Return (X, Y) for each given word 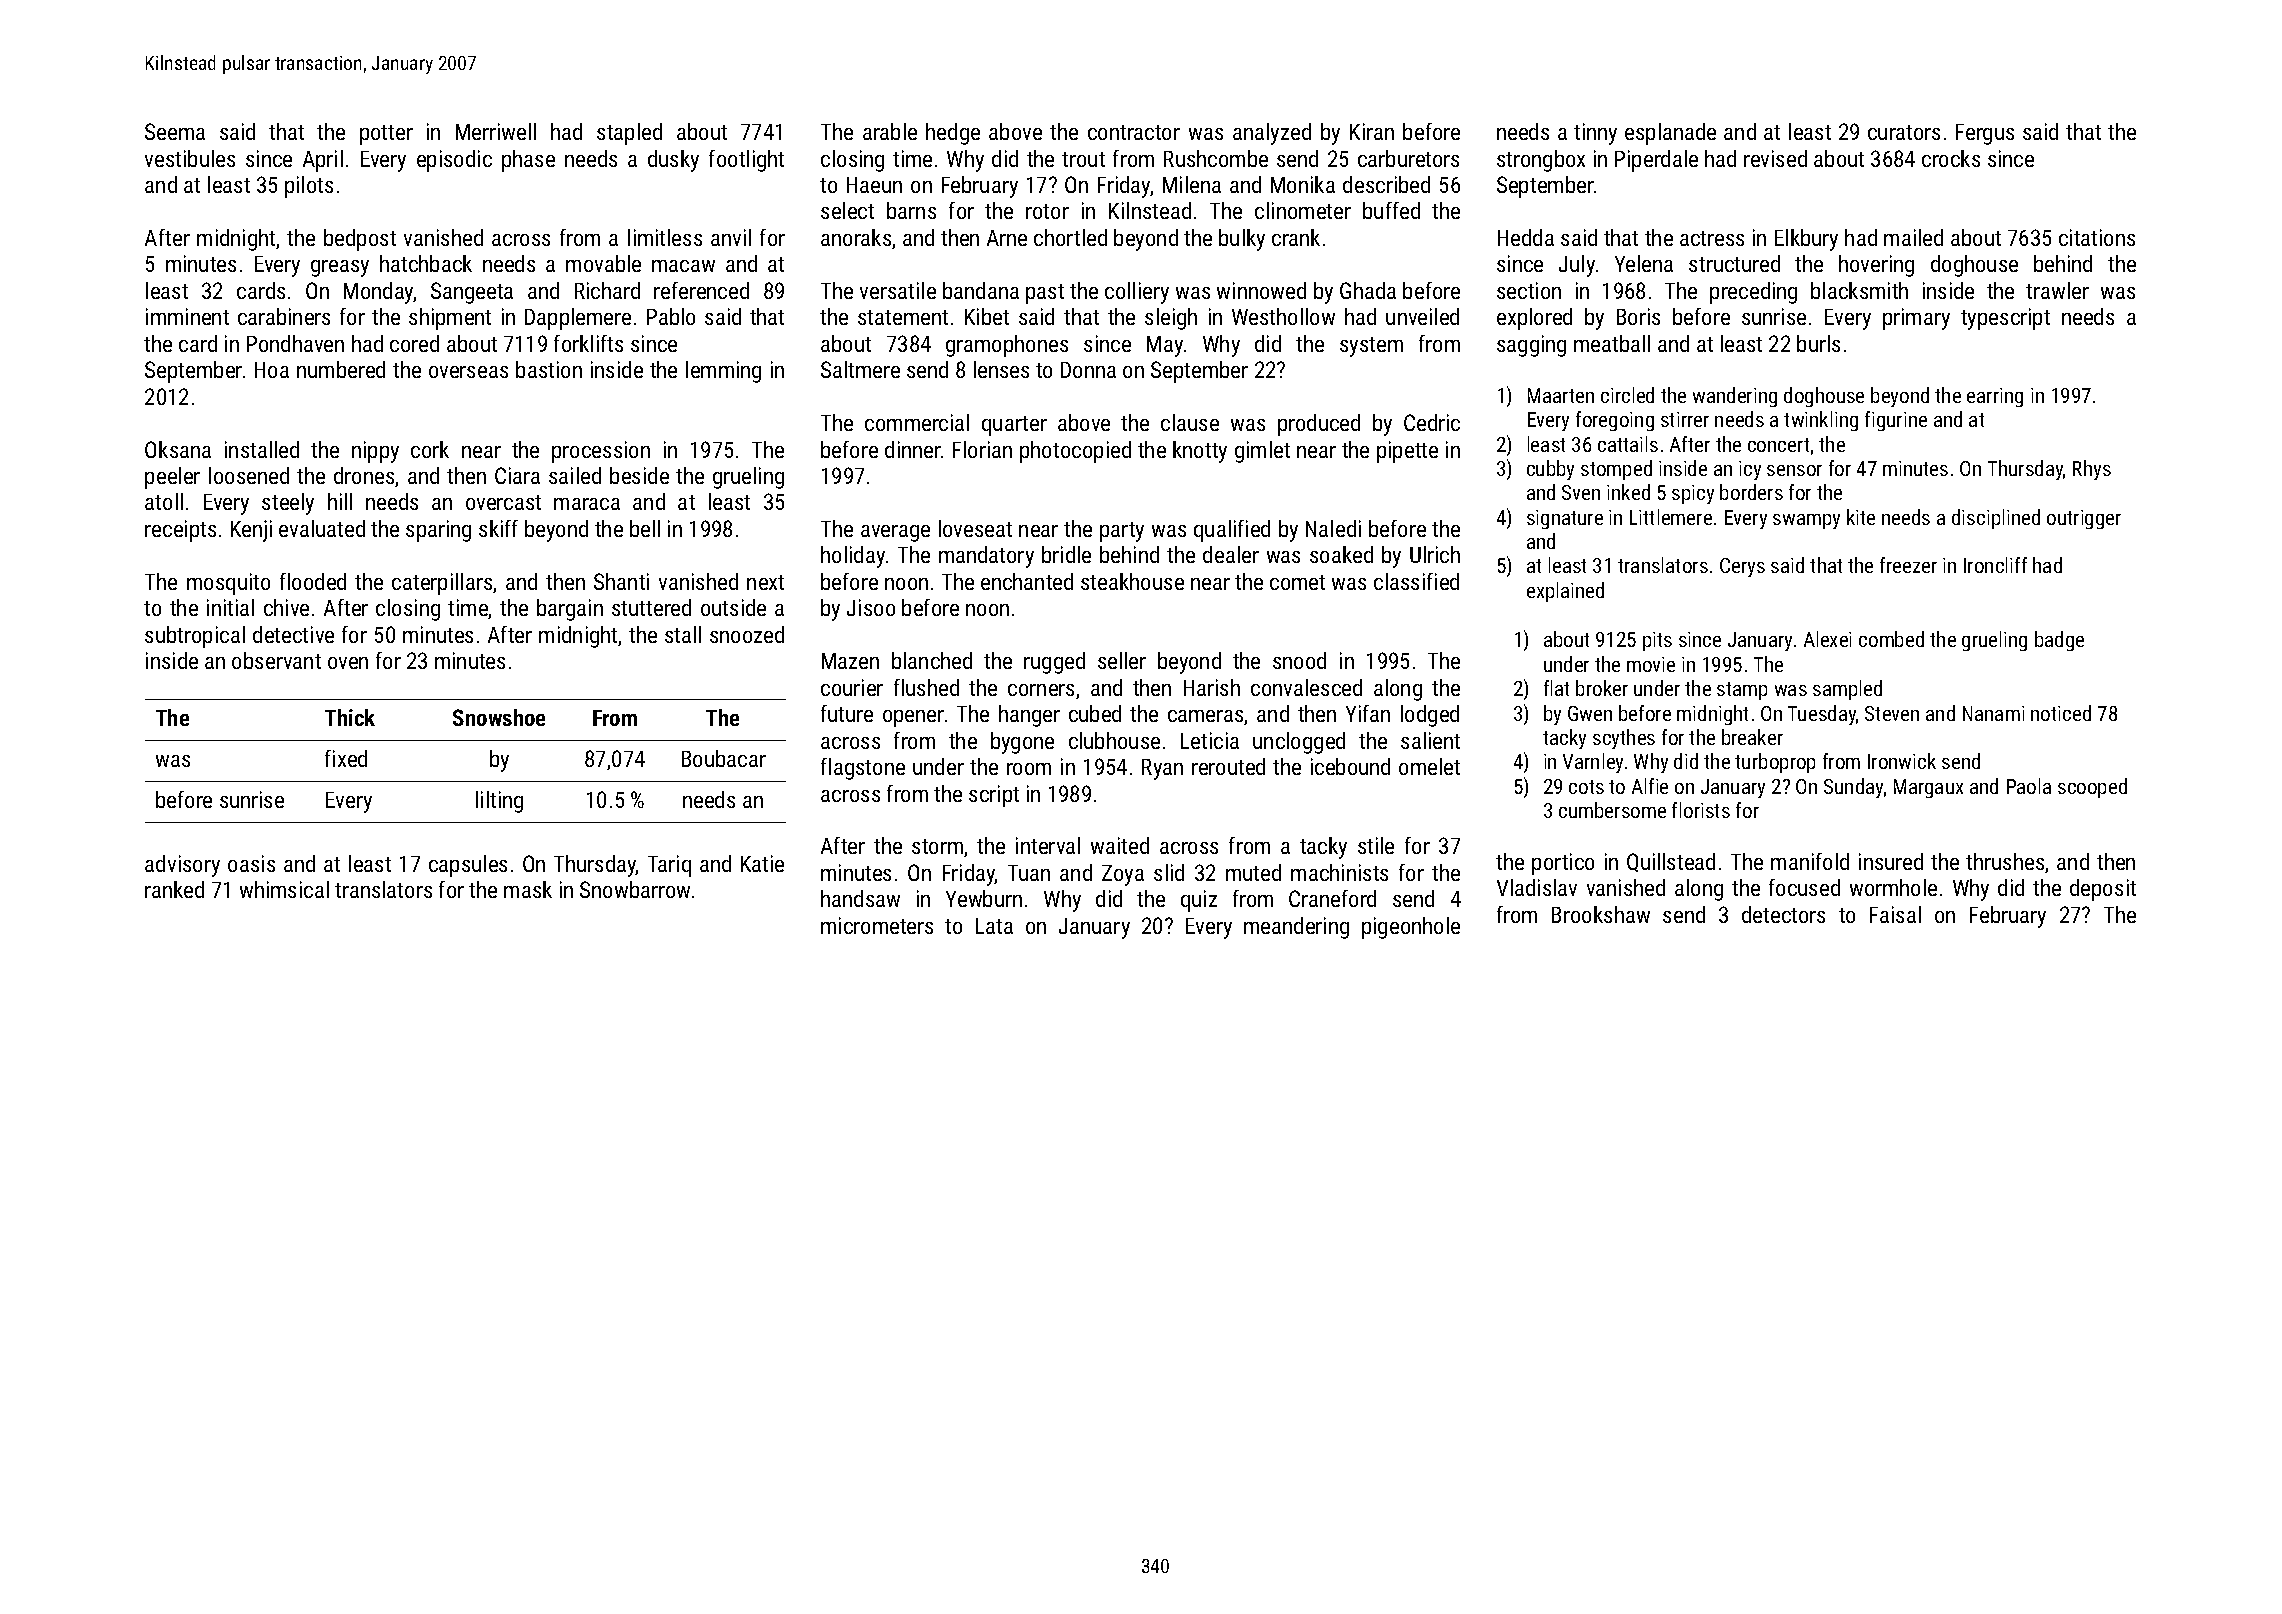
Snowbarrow (635, 889)
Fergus (1985, 134)
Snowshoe (499, 717)
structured (1734, 263)
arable (890, 131)
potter (386, 135)
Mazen (850, 661)
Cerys (1742, 567)
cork (430, 449)
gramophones (1007, 346)
